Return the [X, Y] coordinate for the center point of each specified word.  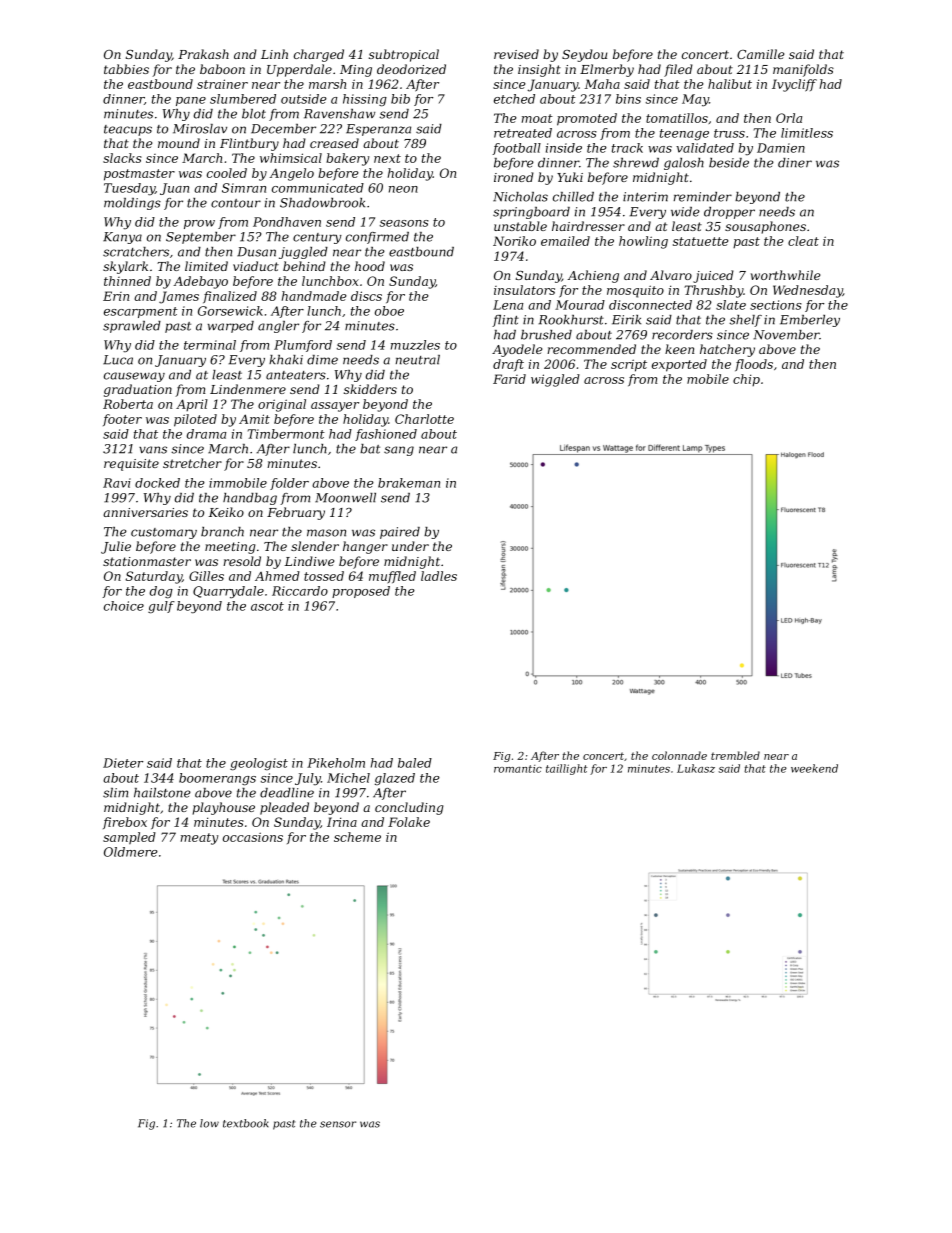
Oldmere [131, 852]
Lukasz [696, 768]
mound [179, 143]
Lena [508, 305]
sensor [338, 1124]
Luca [118, 360]
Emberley [810, 321]
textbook [246, 1123]
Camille [760, 54]
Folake [409, 822]
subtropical [404, 55]
